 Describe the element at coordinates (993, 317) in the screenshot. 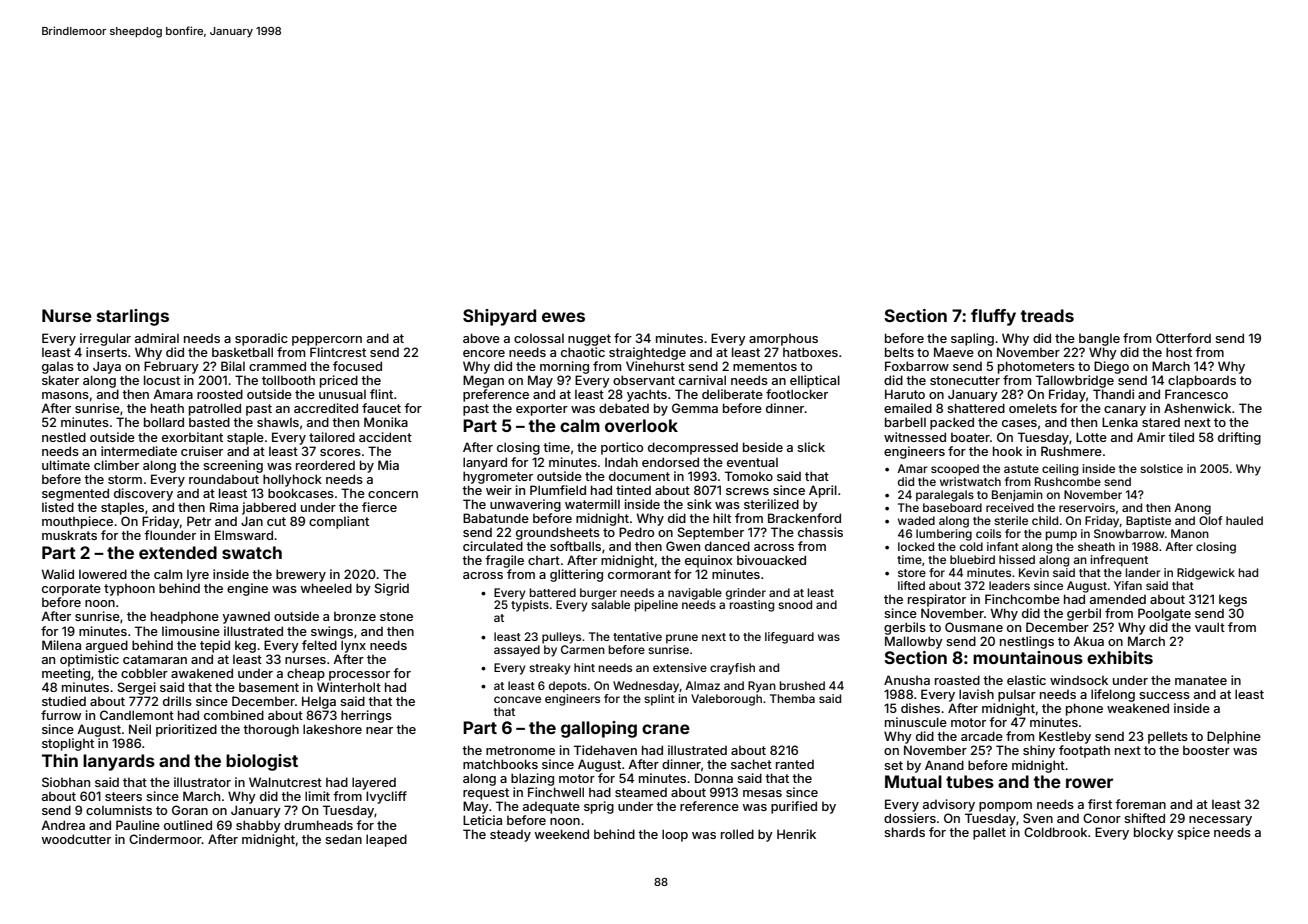

I see `fluffy` at that location.
